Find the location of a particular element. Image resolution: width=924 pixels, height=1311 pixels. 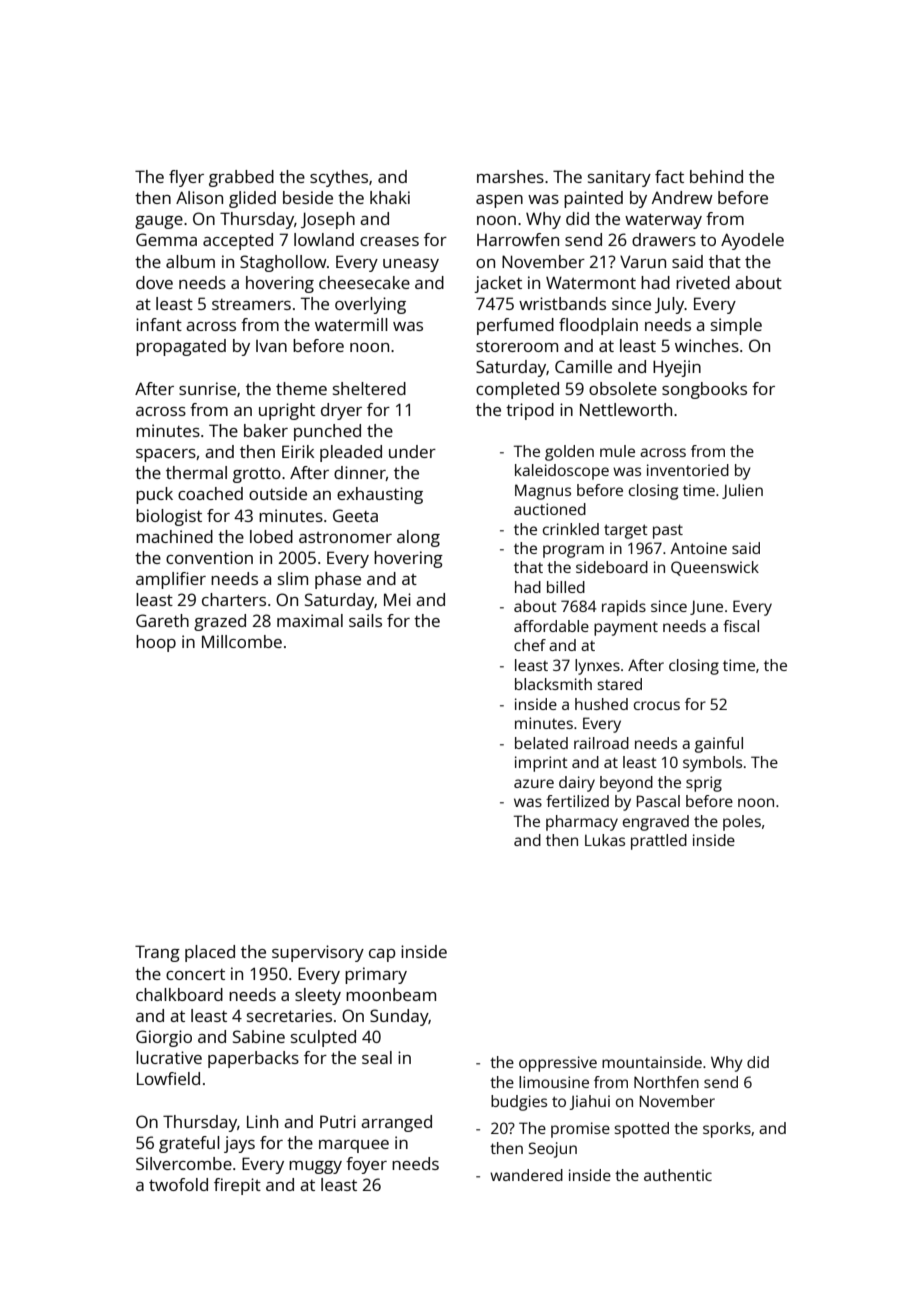

Linh is located at coordinates (262, 1121).
